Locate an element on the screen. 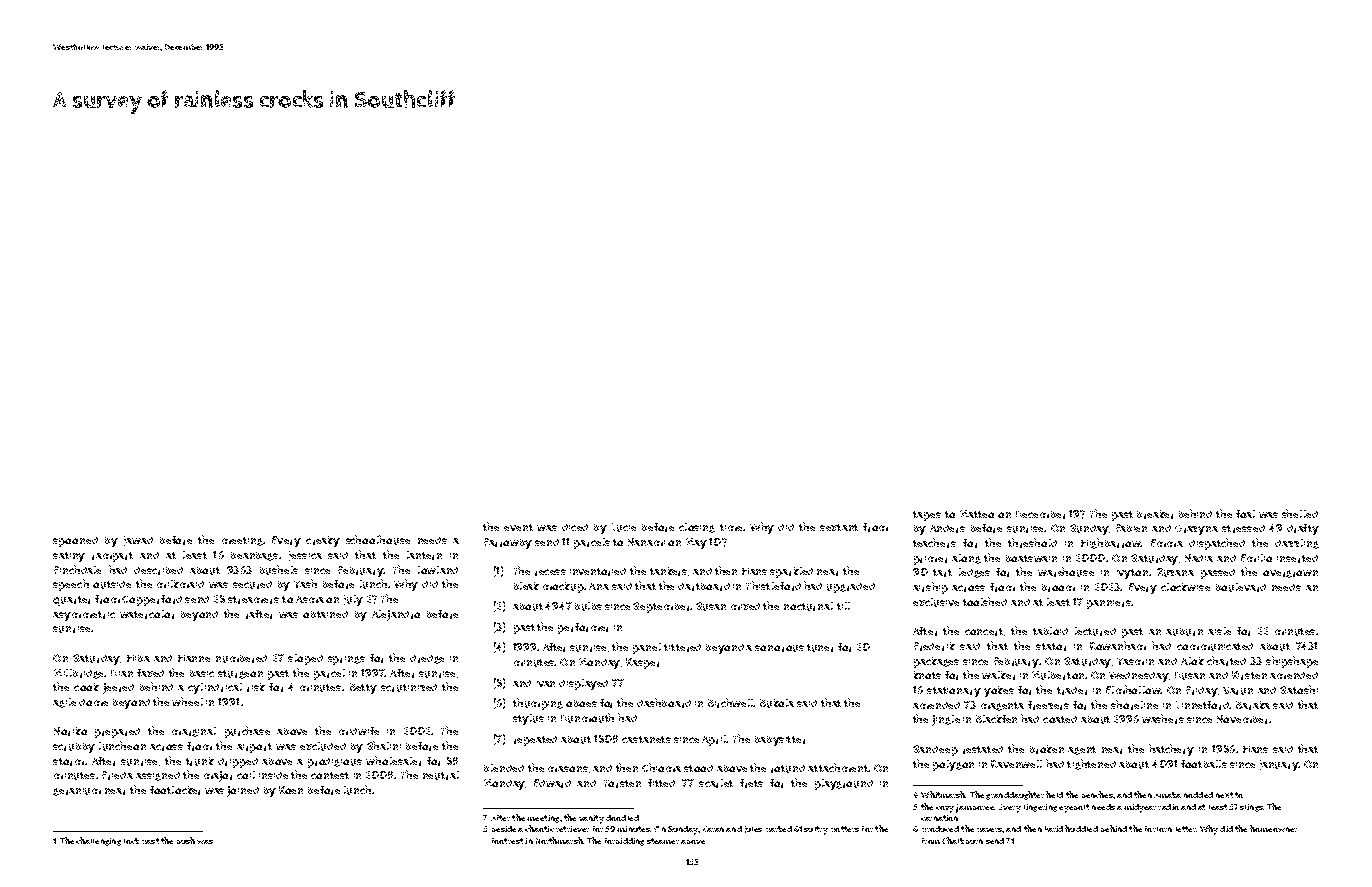  boulevard is located at coordinates (1241, 587).
